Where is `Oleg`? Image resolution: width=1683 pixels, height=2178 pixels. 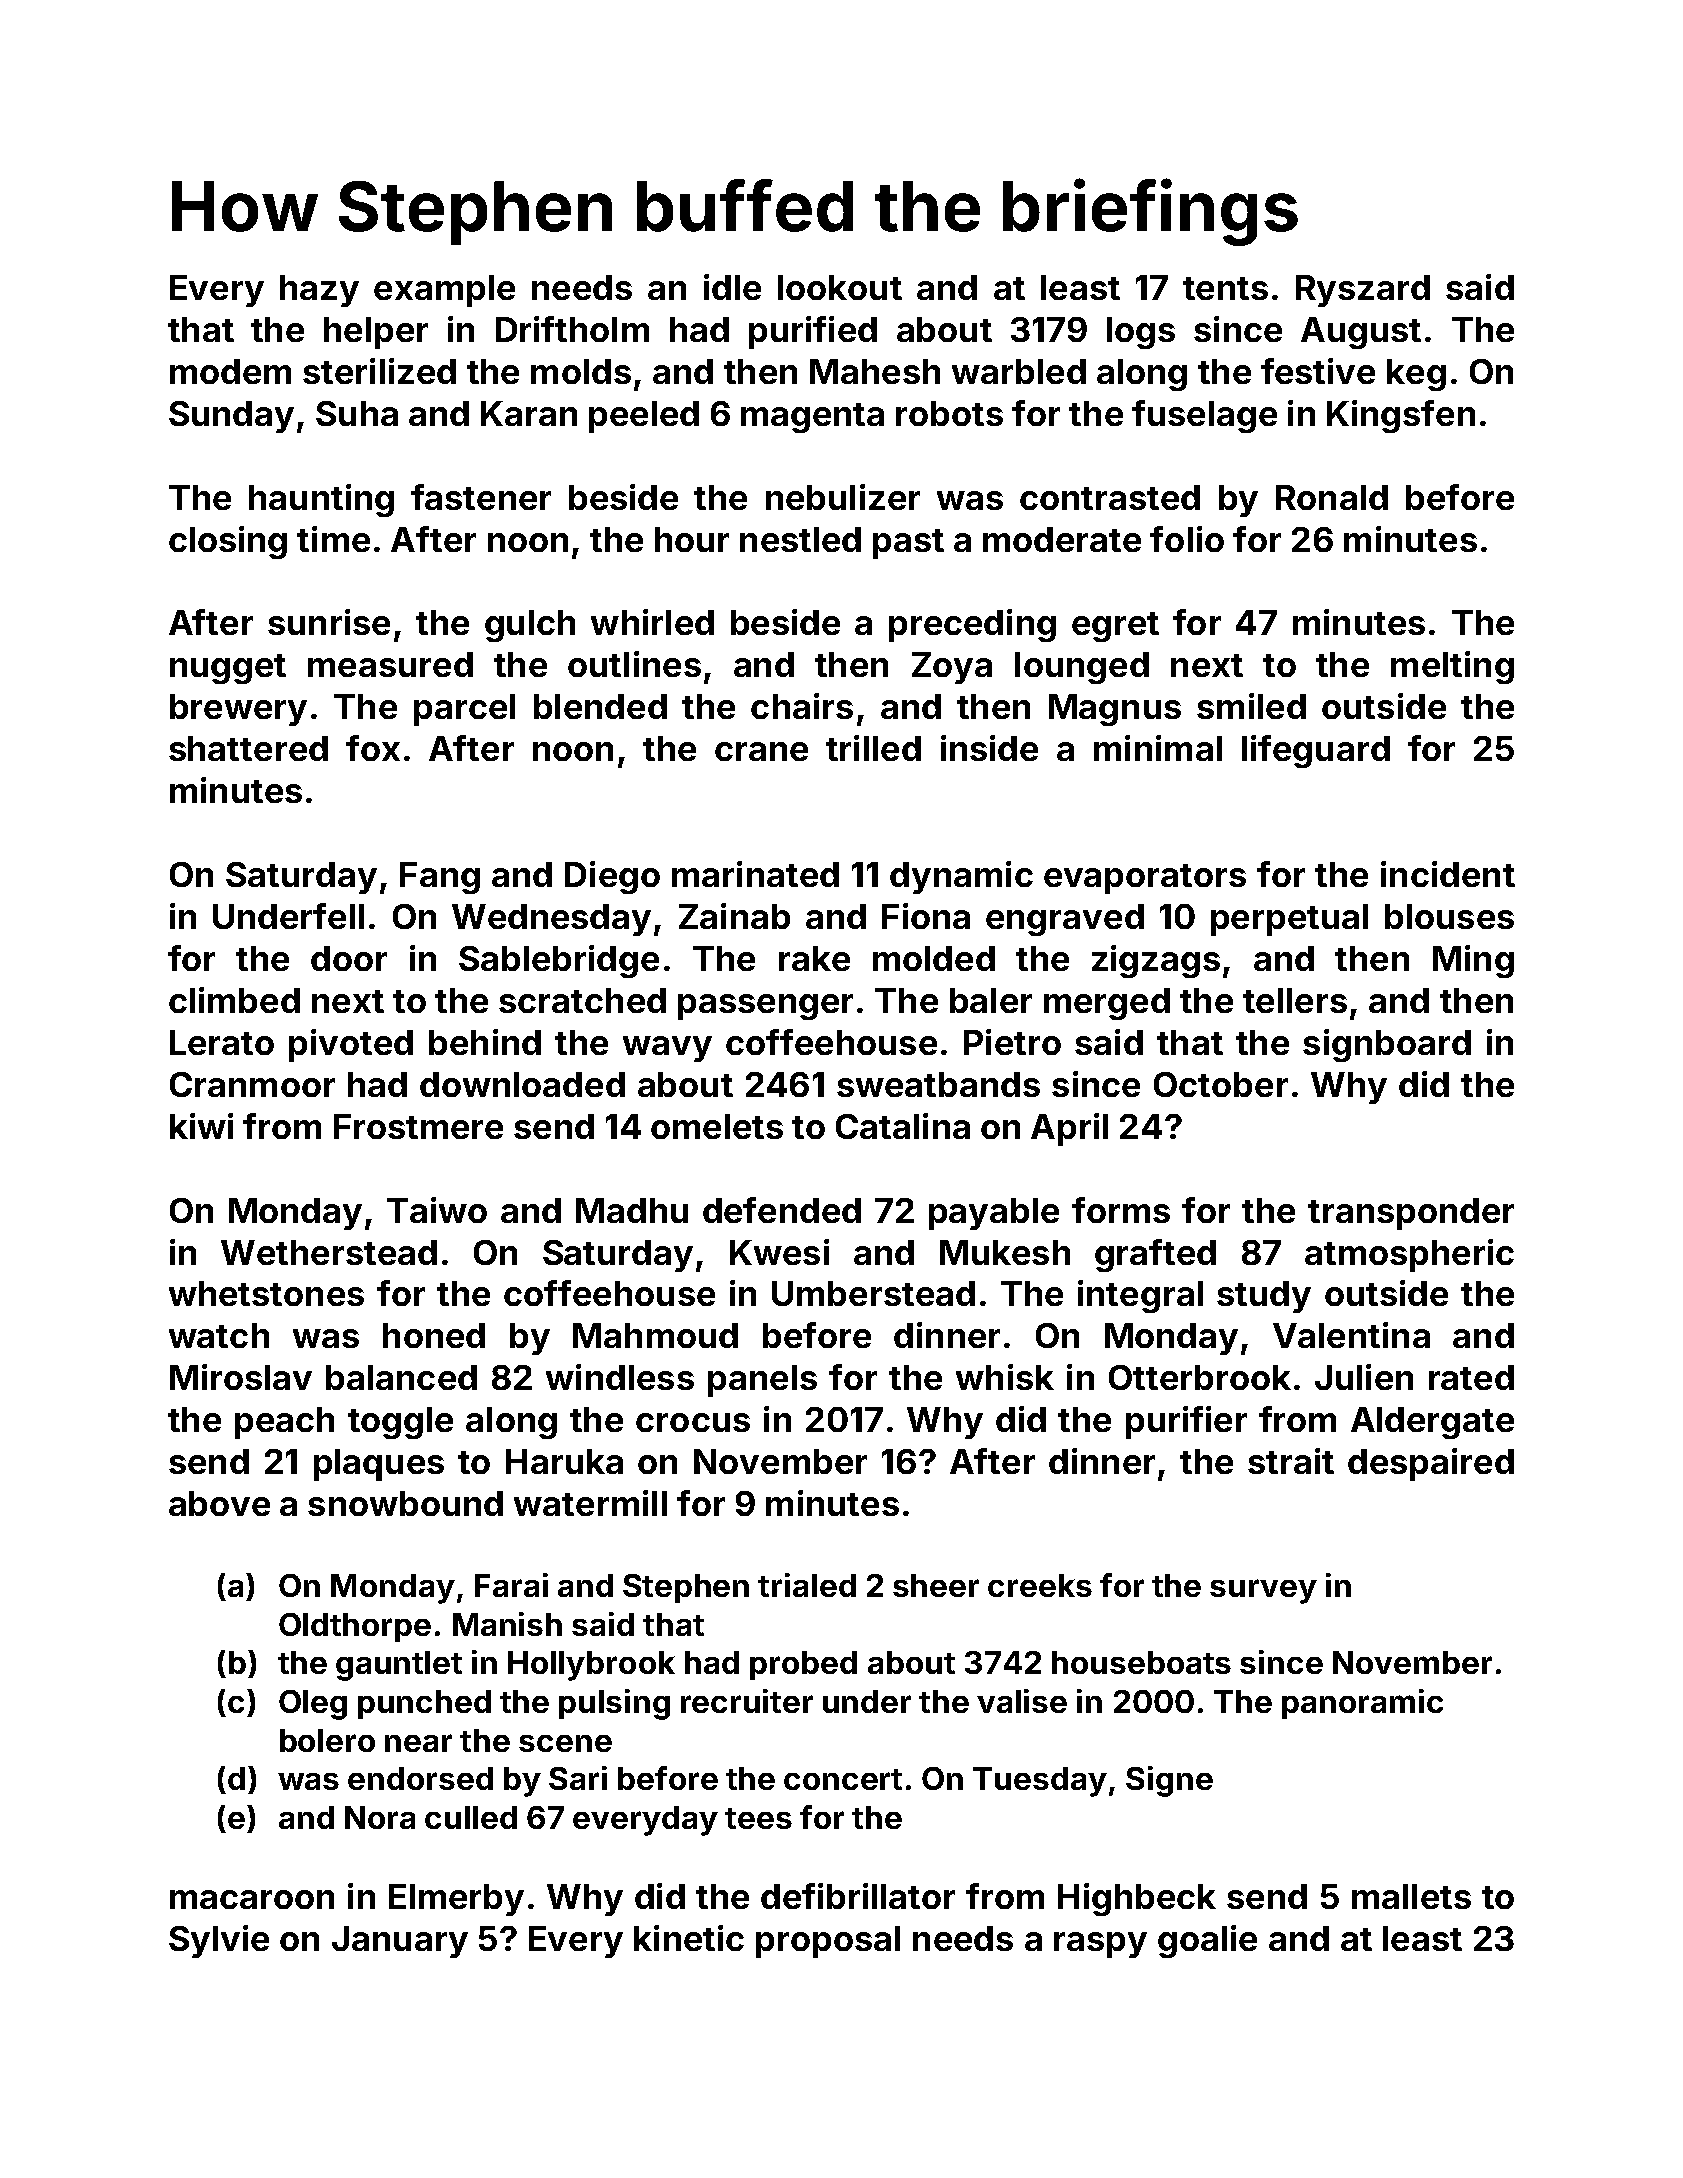 Oleg is located at coordinates (313, 1705).
